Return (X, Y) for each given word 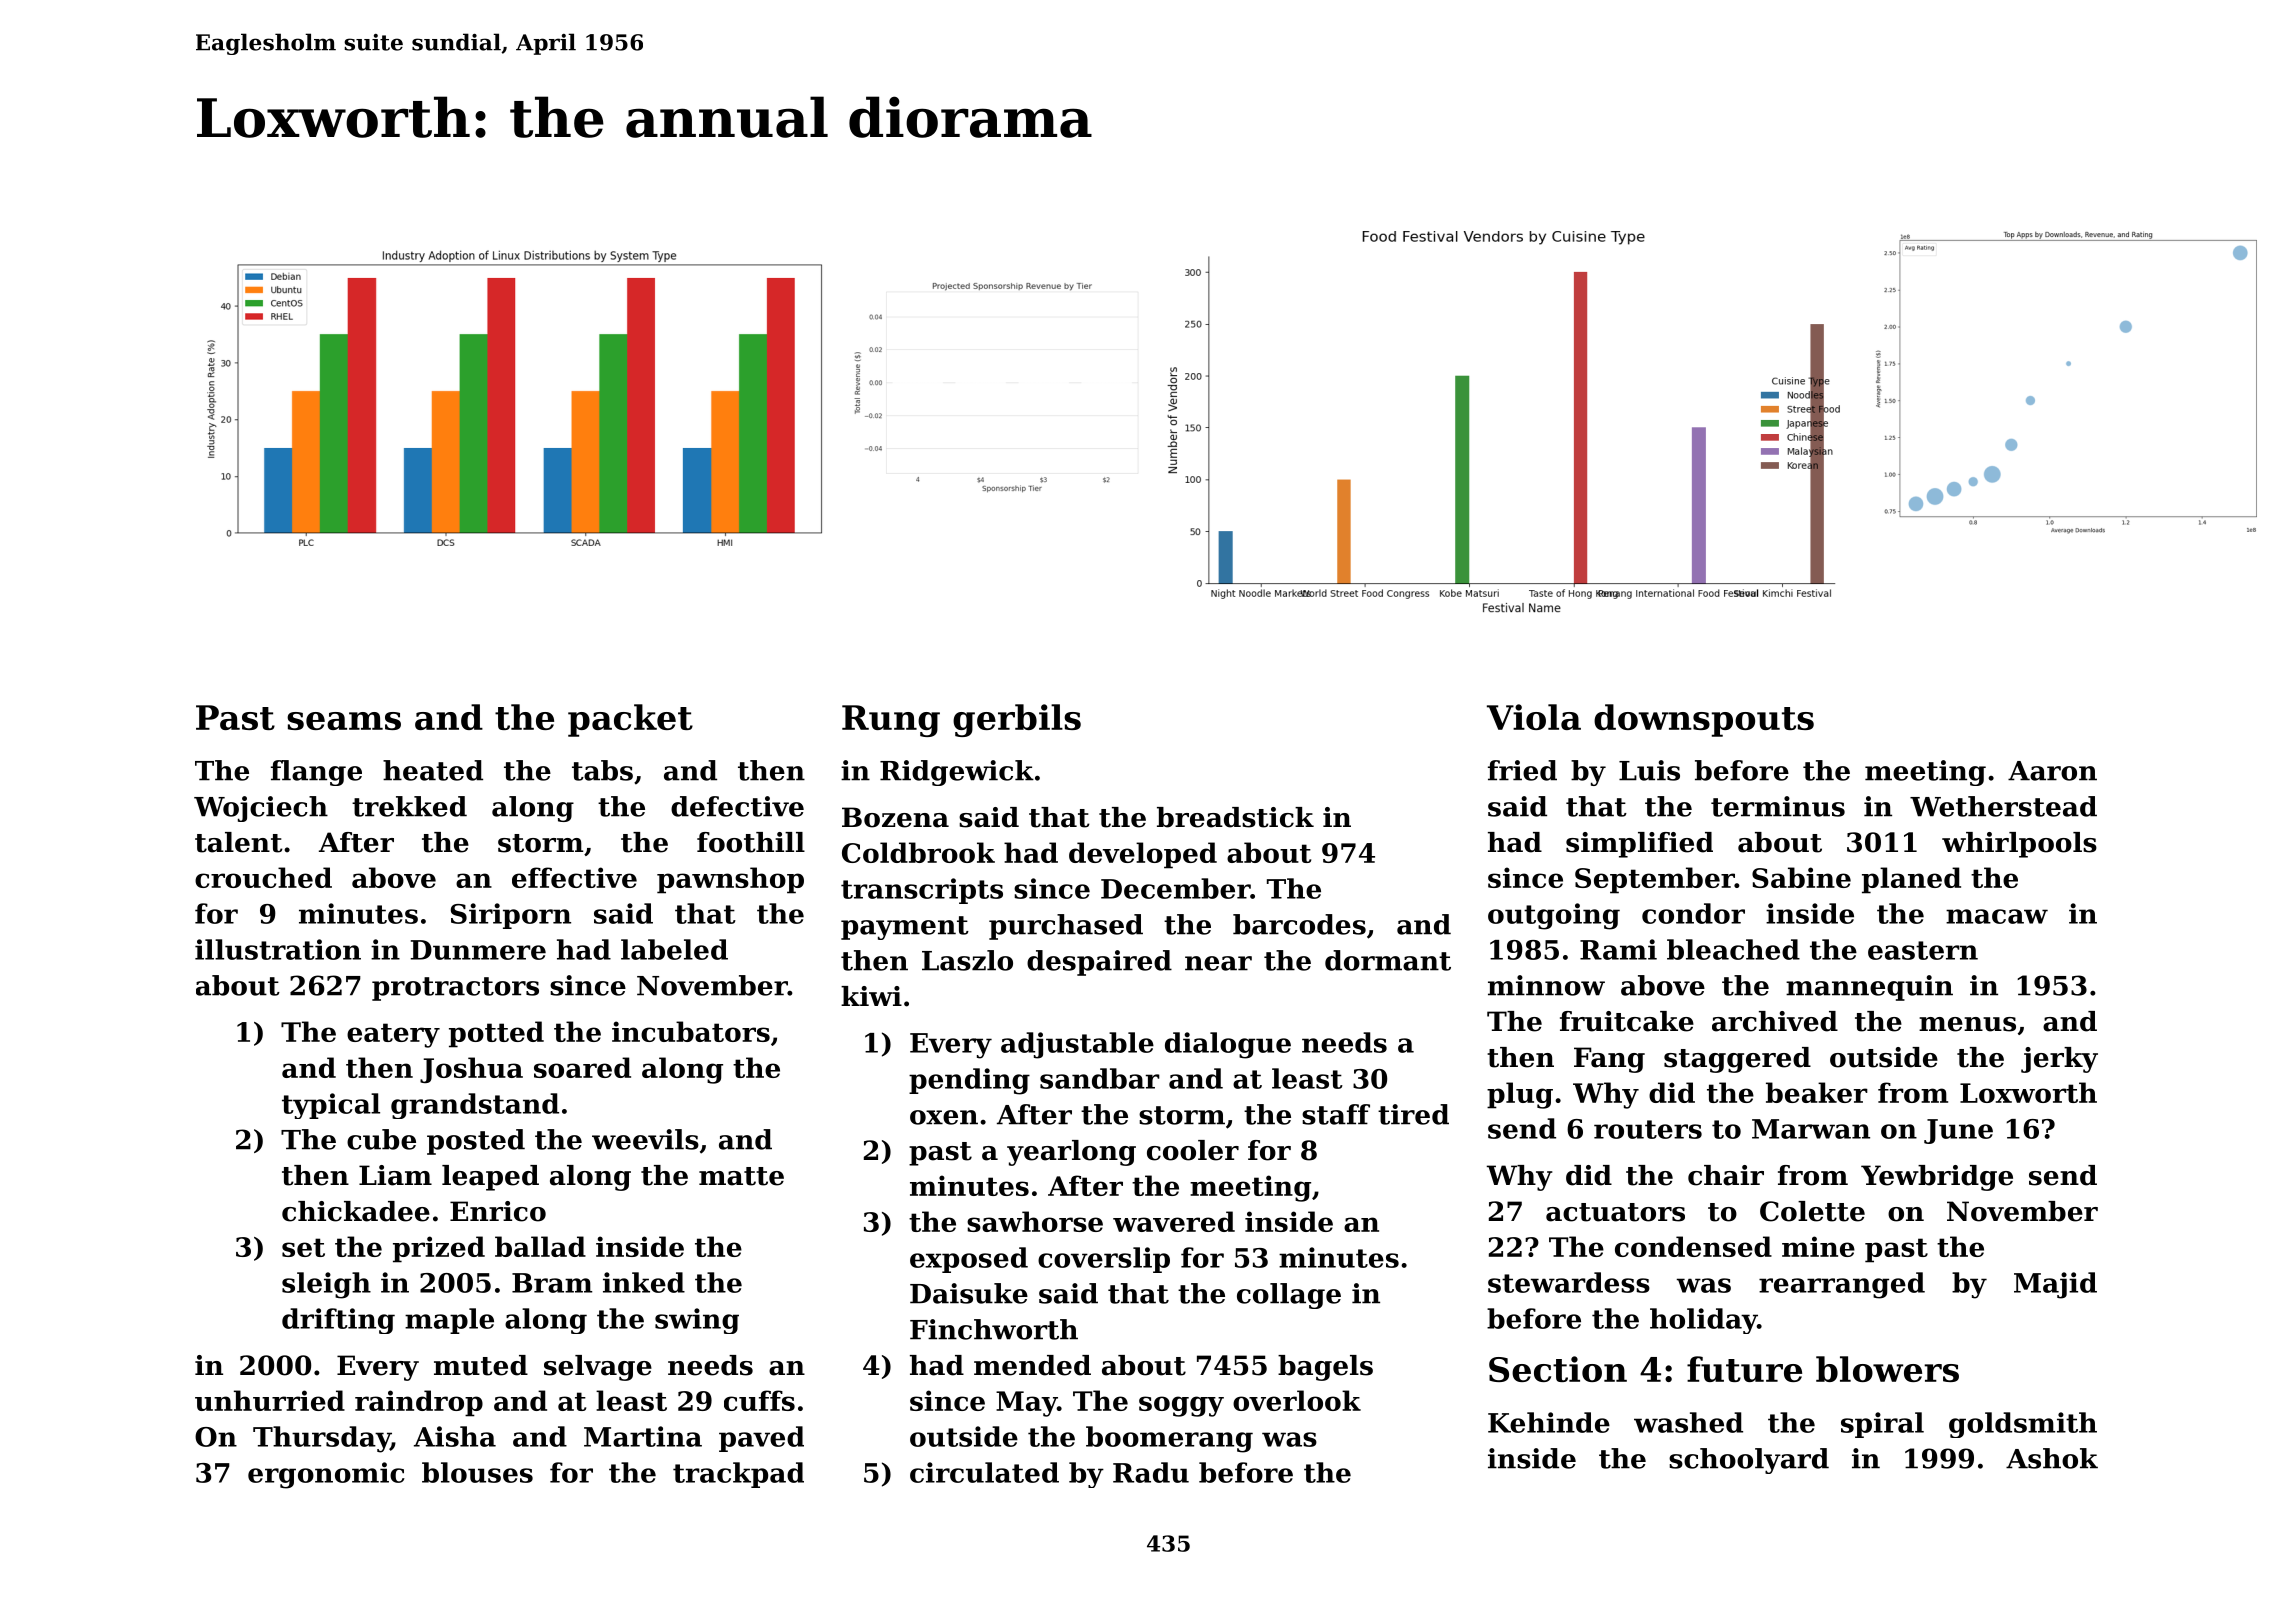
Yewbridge (1937, 1178)
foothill (751, 842)
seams (344, 721)
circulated (984, 1472)
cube (381, 1139)
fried (1522, 770)
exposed (969, 1260)
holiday (1703, 1321)
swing (697, 1321)
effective (574, 877)
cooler (1193, 1150)
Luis (1649, 770)
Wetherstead (2003, 806)
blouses (477, 1472)
